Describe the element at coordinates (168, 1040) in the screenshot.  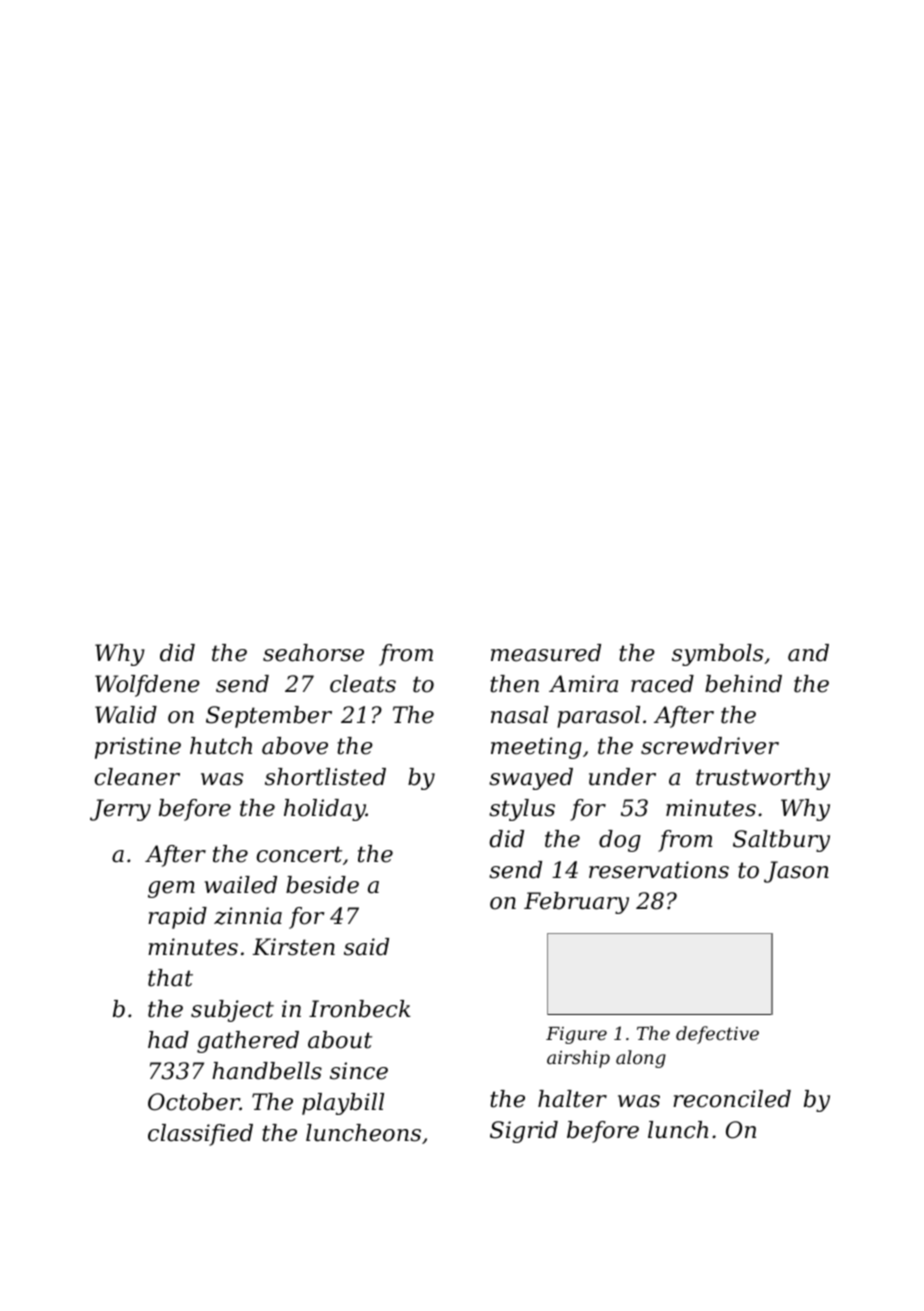
I see `had` at that location.
